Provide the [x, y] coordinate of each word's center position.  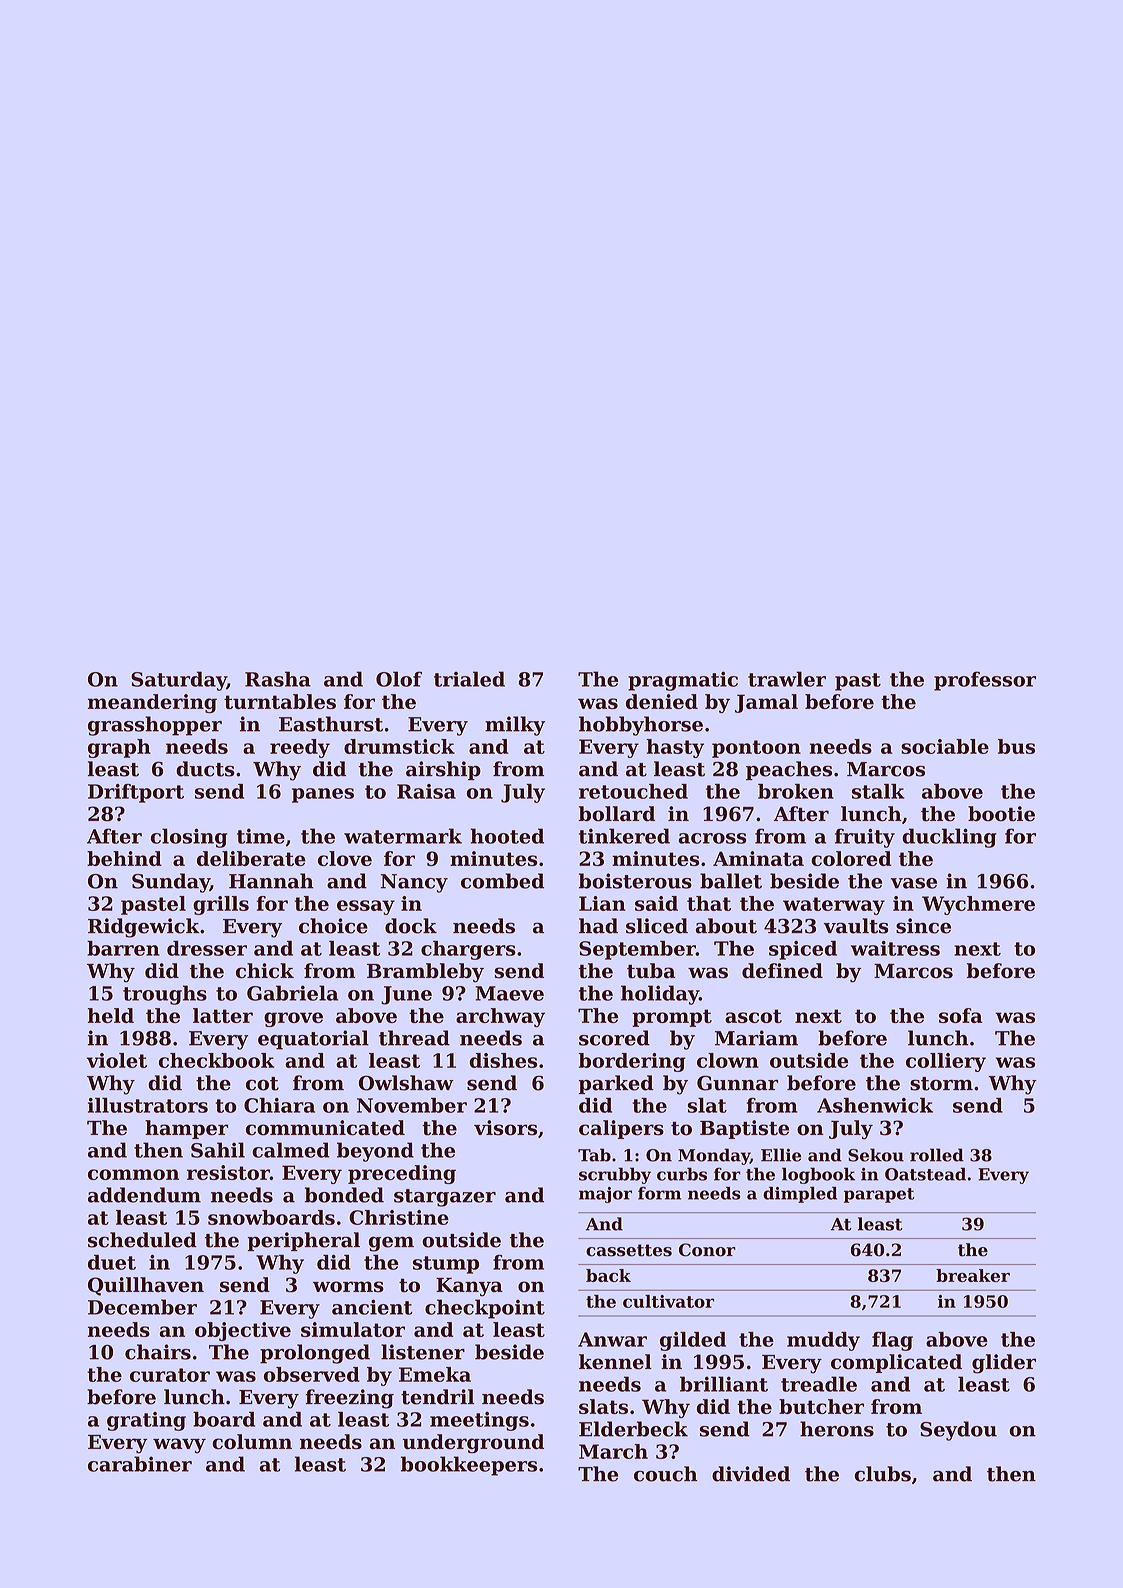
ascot [753, 1016]
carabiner [140, 1464]
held [110, 1015]
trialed [469, 679]
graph [119, 748]
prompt [672, 1018]
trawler [787, 679]
